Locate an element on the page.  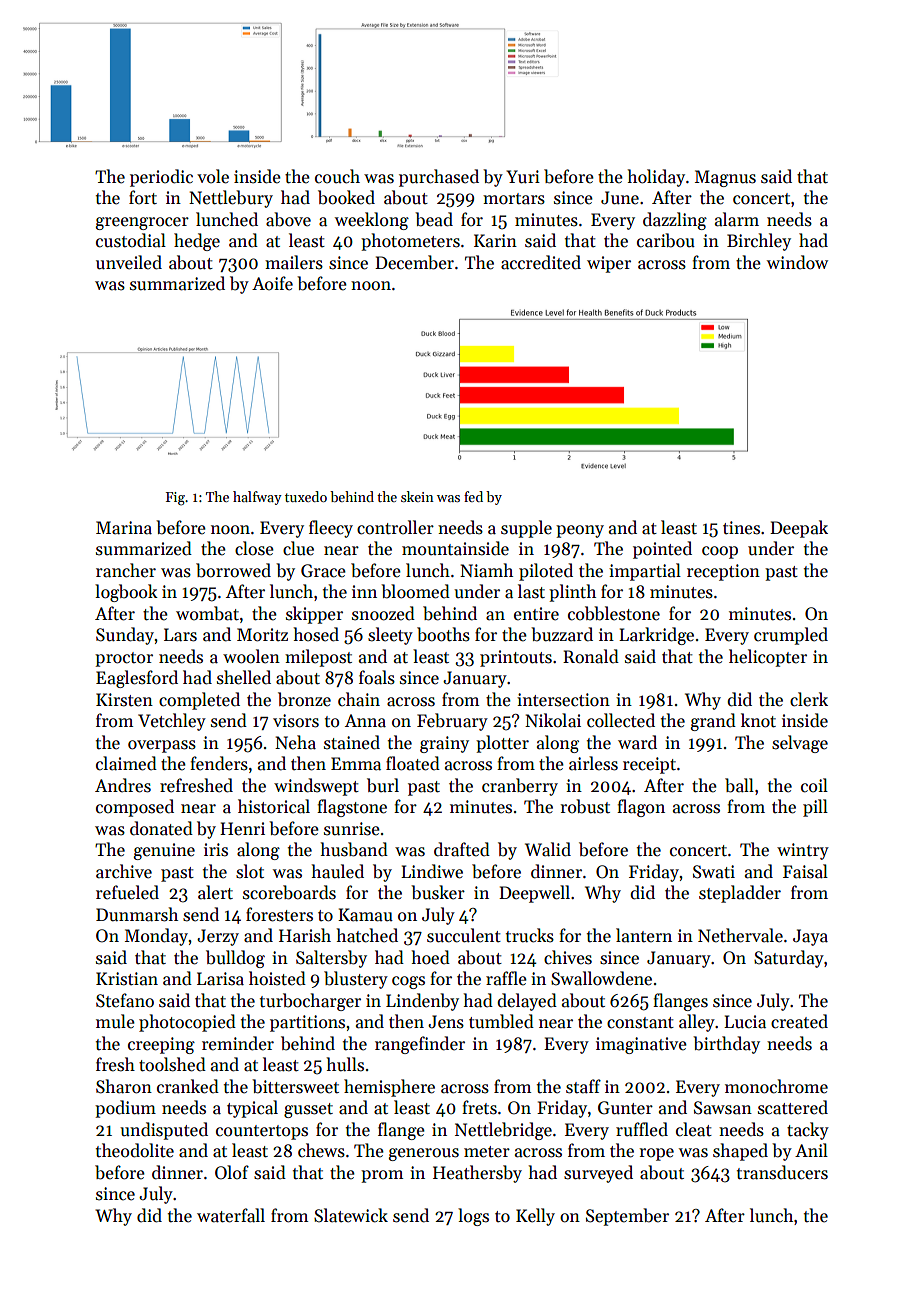
holiday is located at coordinates (656, 178).
